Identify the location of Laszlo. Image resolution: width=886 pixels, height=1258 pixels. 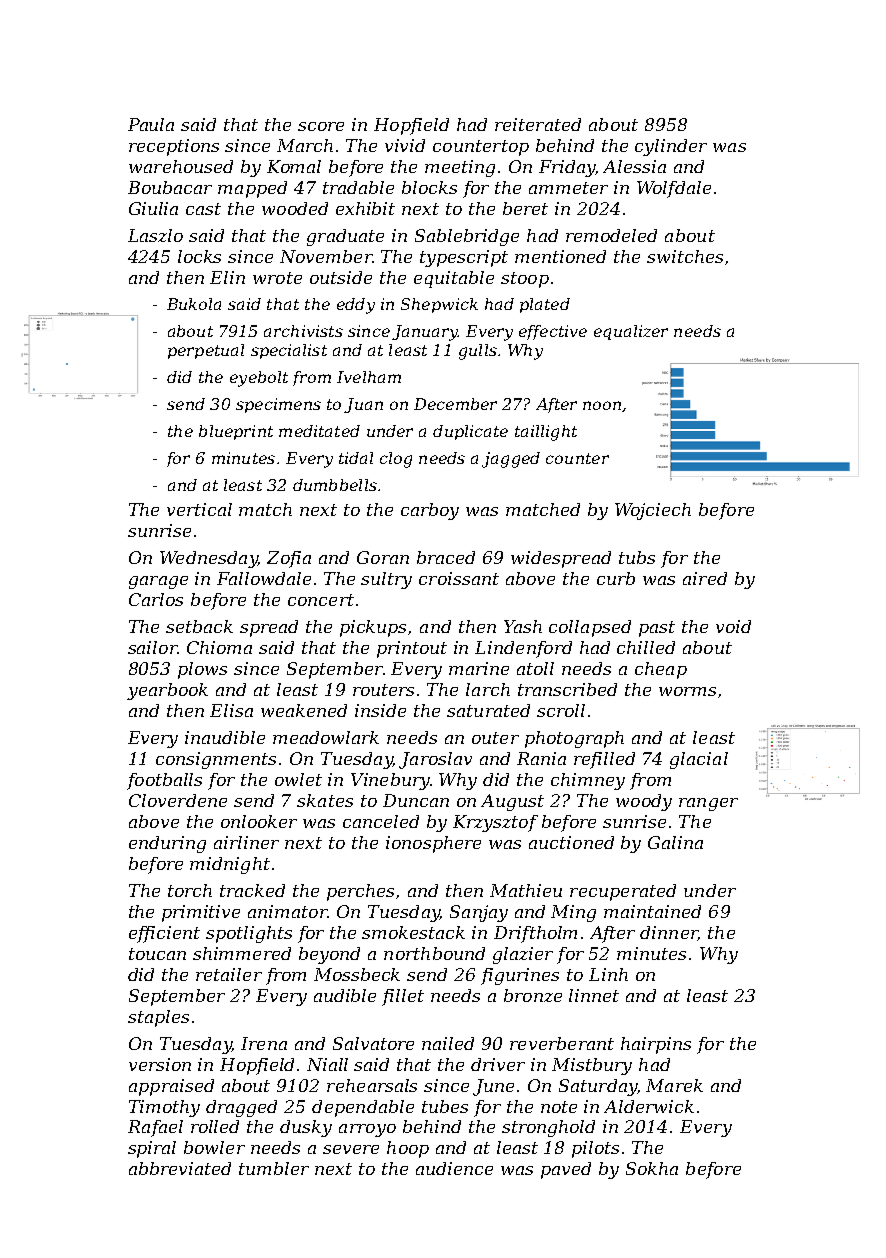
(155, 235).
